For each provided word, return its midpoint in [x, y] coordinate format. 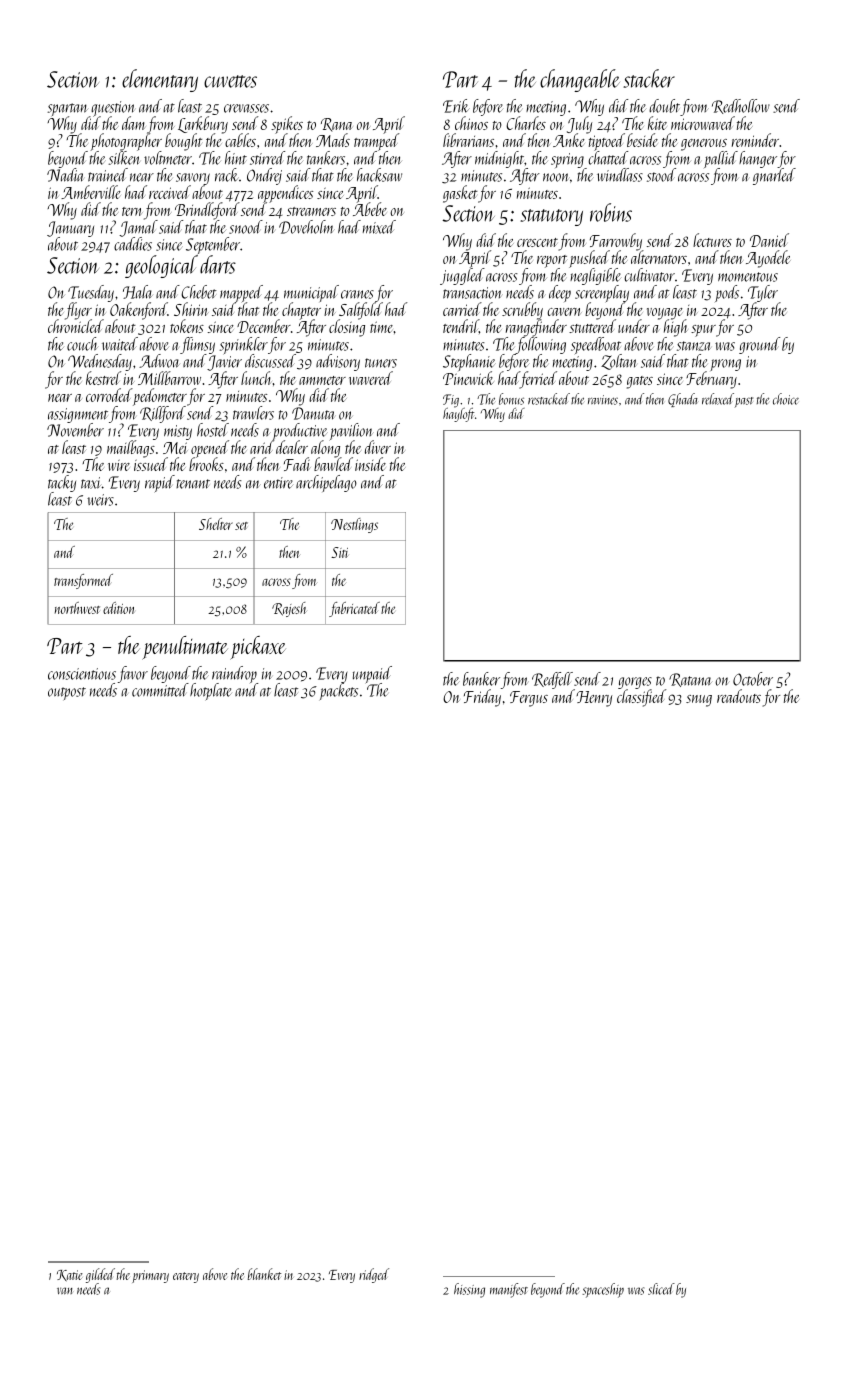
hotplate [211, 691]
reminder [755, 140]
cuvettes [230, 81]
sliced [661, 1289]
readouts [739, 696]
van [64, 1291]
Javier [224, 363]
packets [339, 691]
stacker [649, 78]
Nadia [65, 175]
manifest [509, 1290]
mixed [379, 227]
